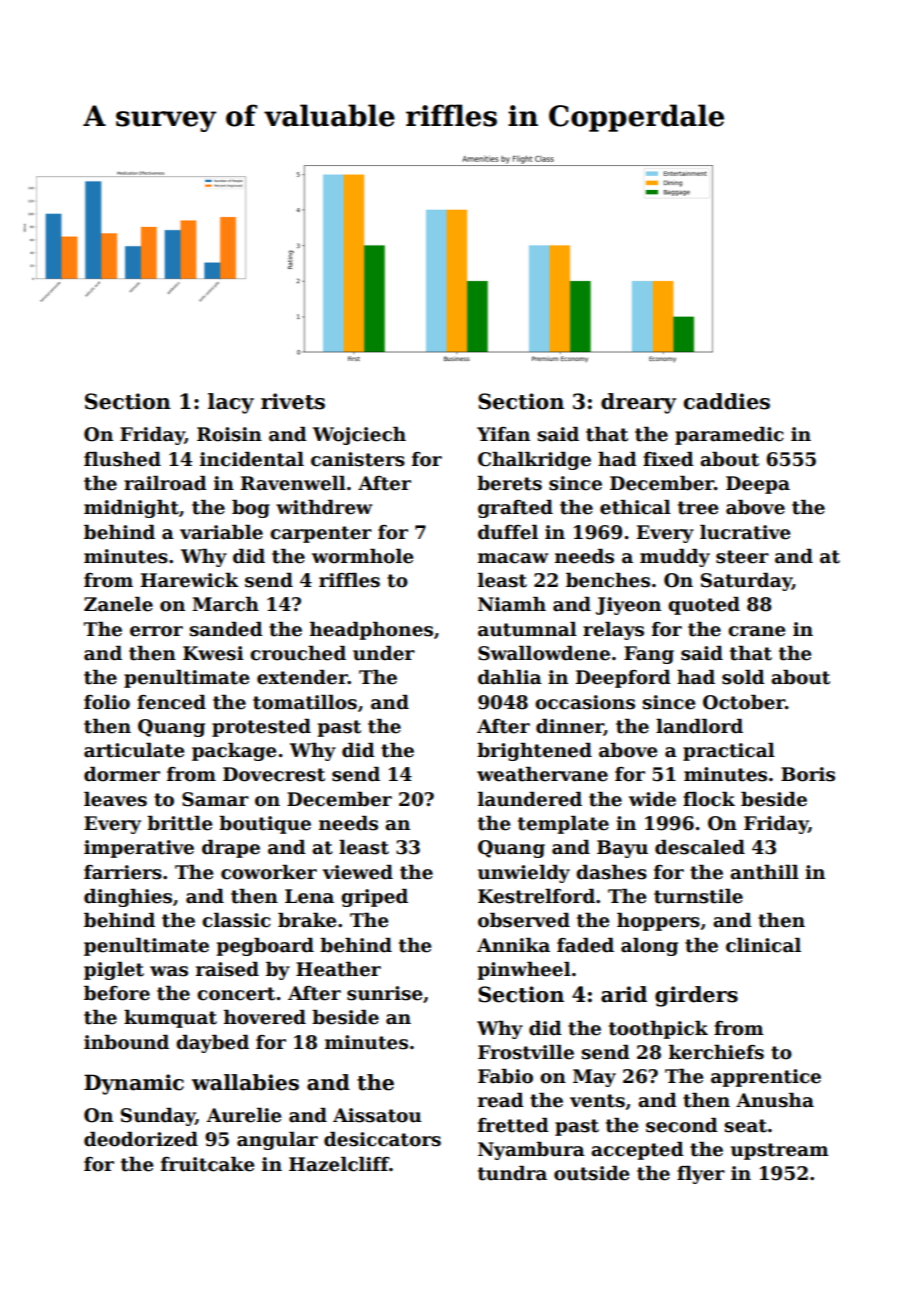 The height and width of the screenshot is (1314, 924). Describe the element at coordinates (207, 1164) in the screenshot. I see `fruitcake` at that location.
